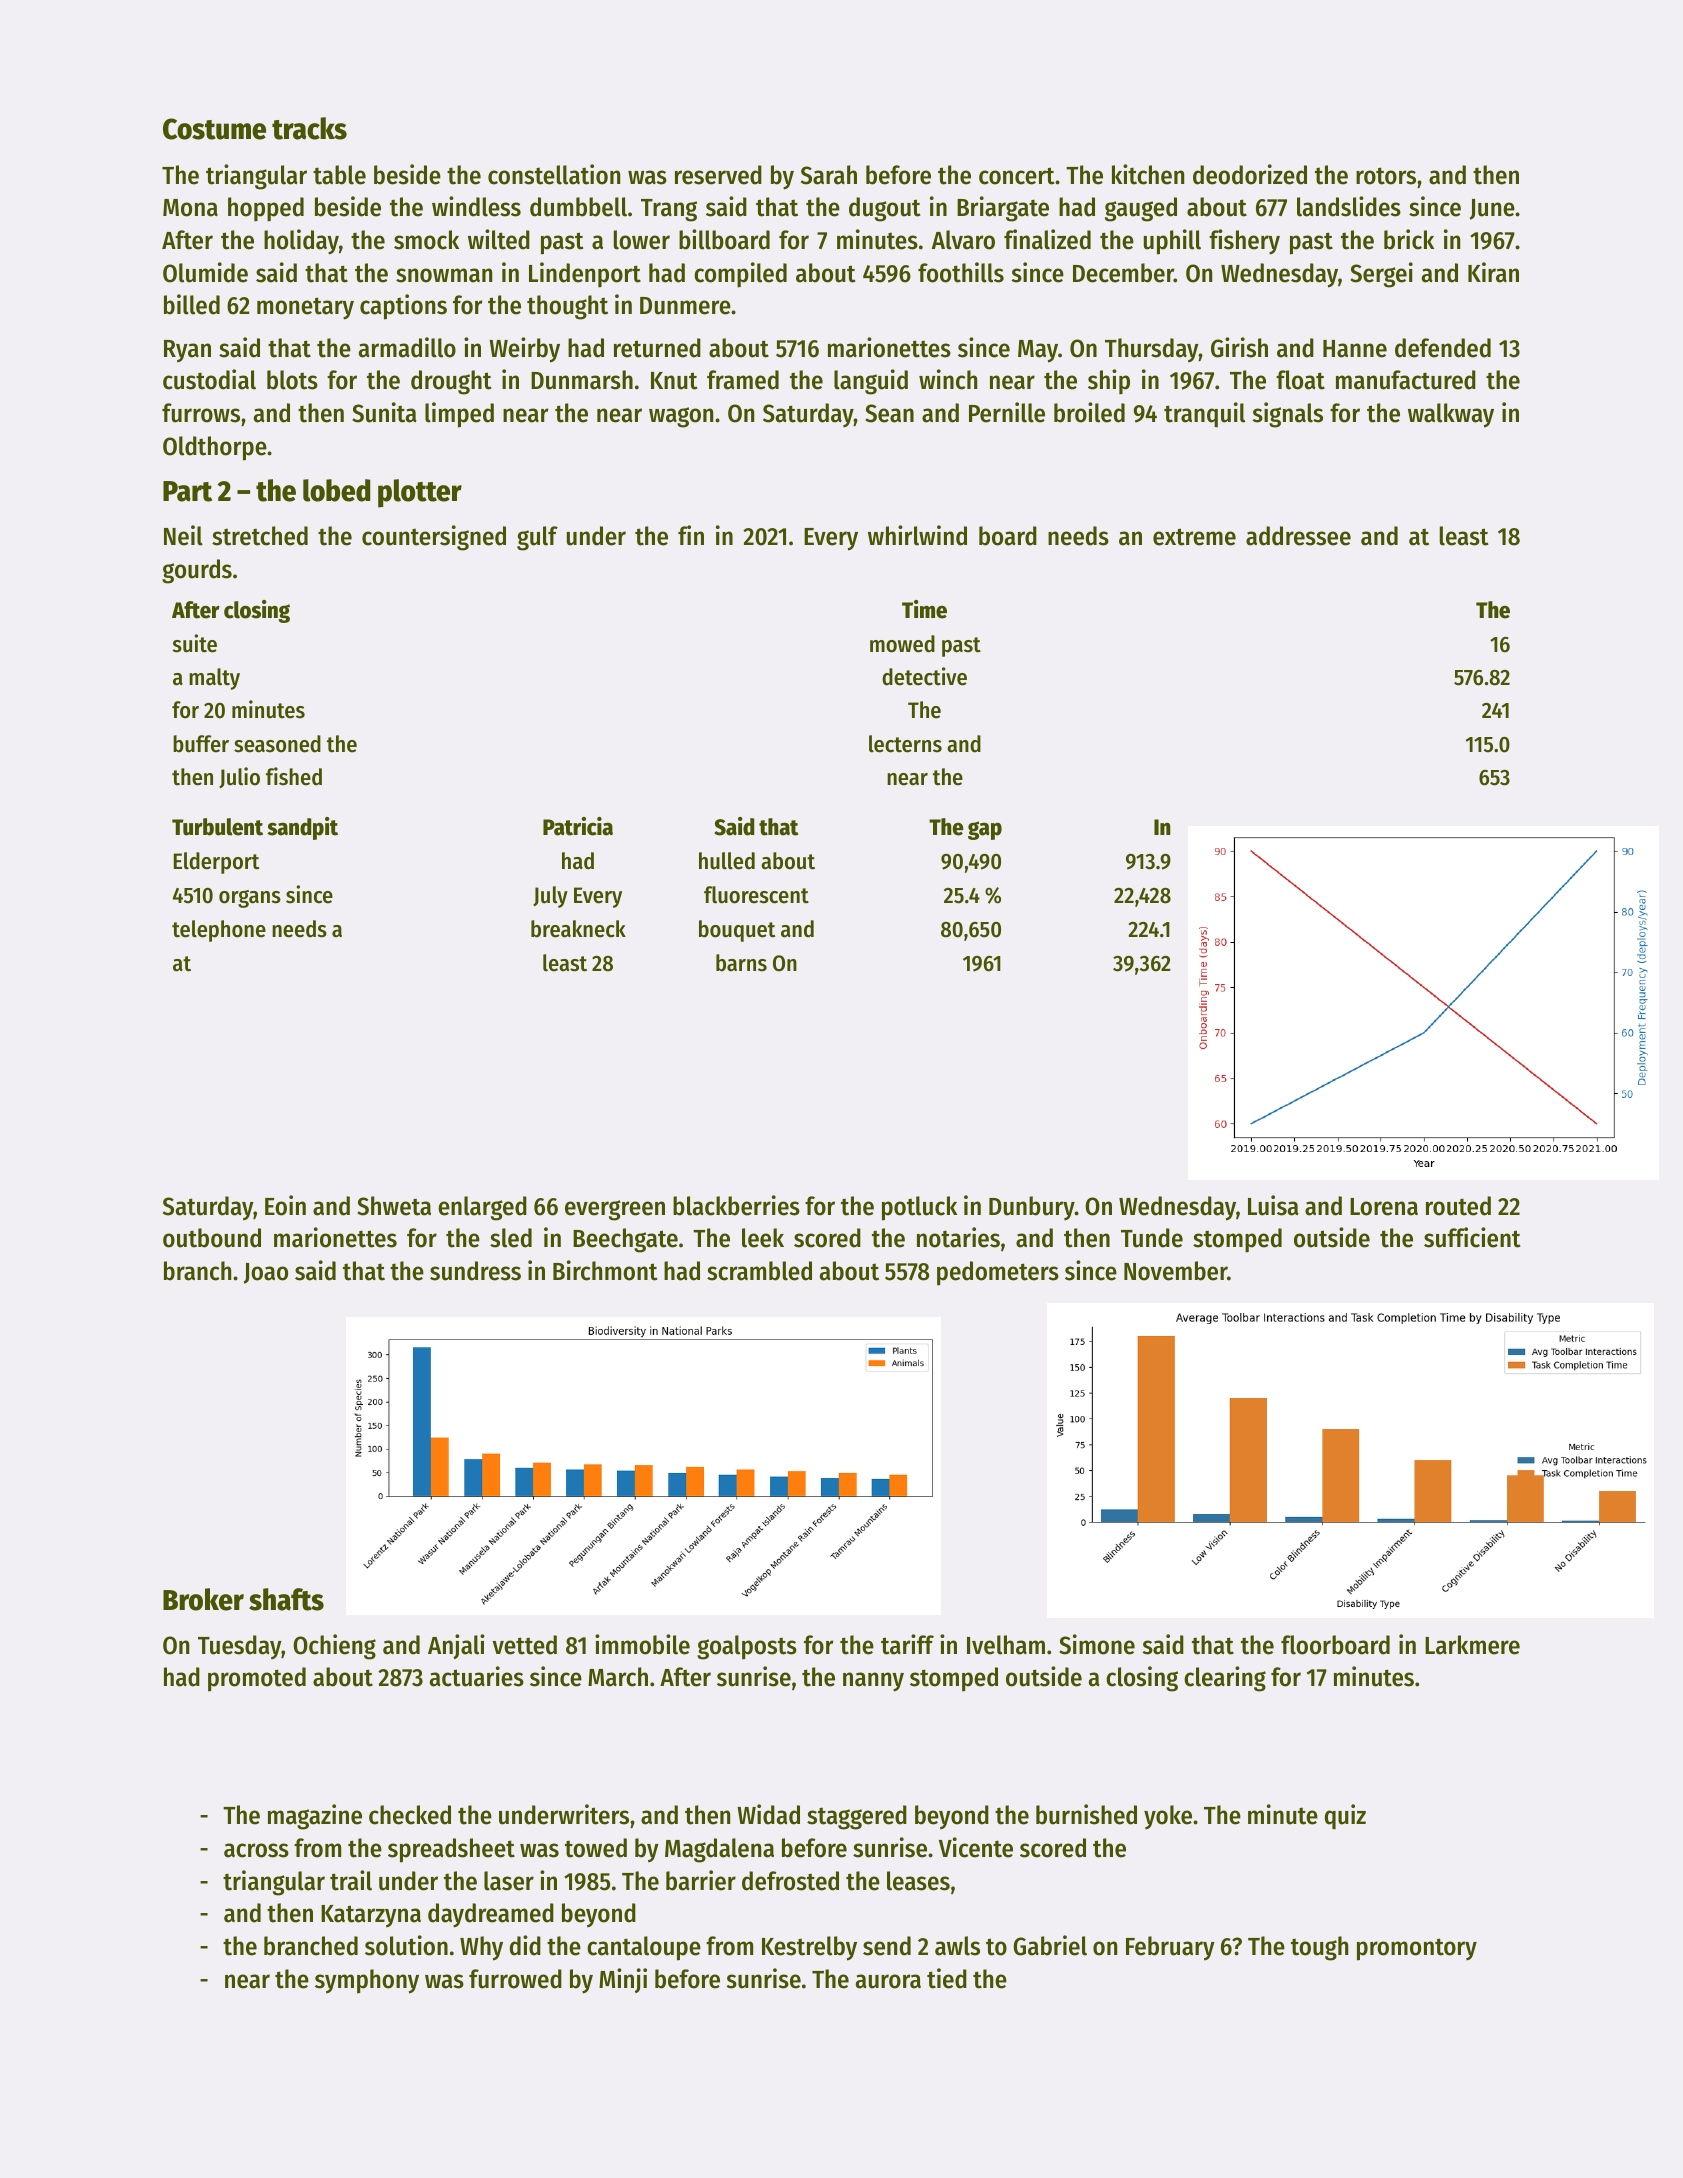 This screenshot has height=2178, width=1683. Describe the element at coordinates (1417, 1949) in the screenshot. I see `promontory` at that location.
